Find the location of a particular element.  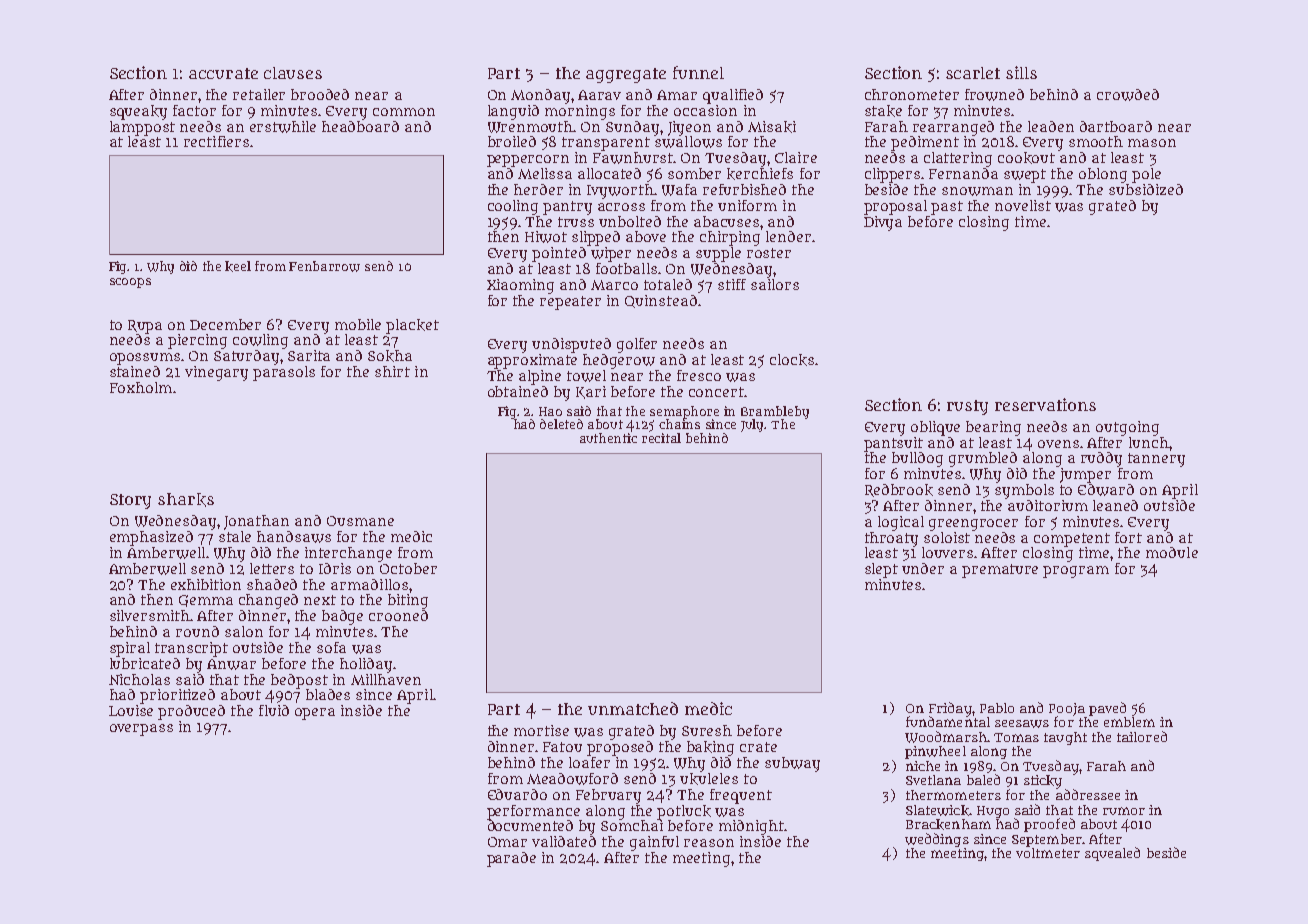

reason is located at coordinates (709, 843).
